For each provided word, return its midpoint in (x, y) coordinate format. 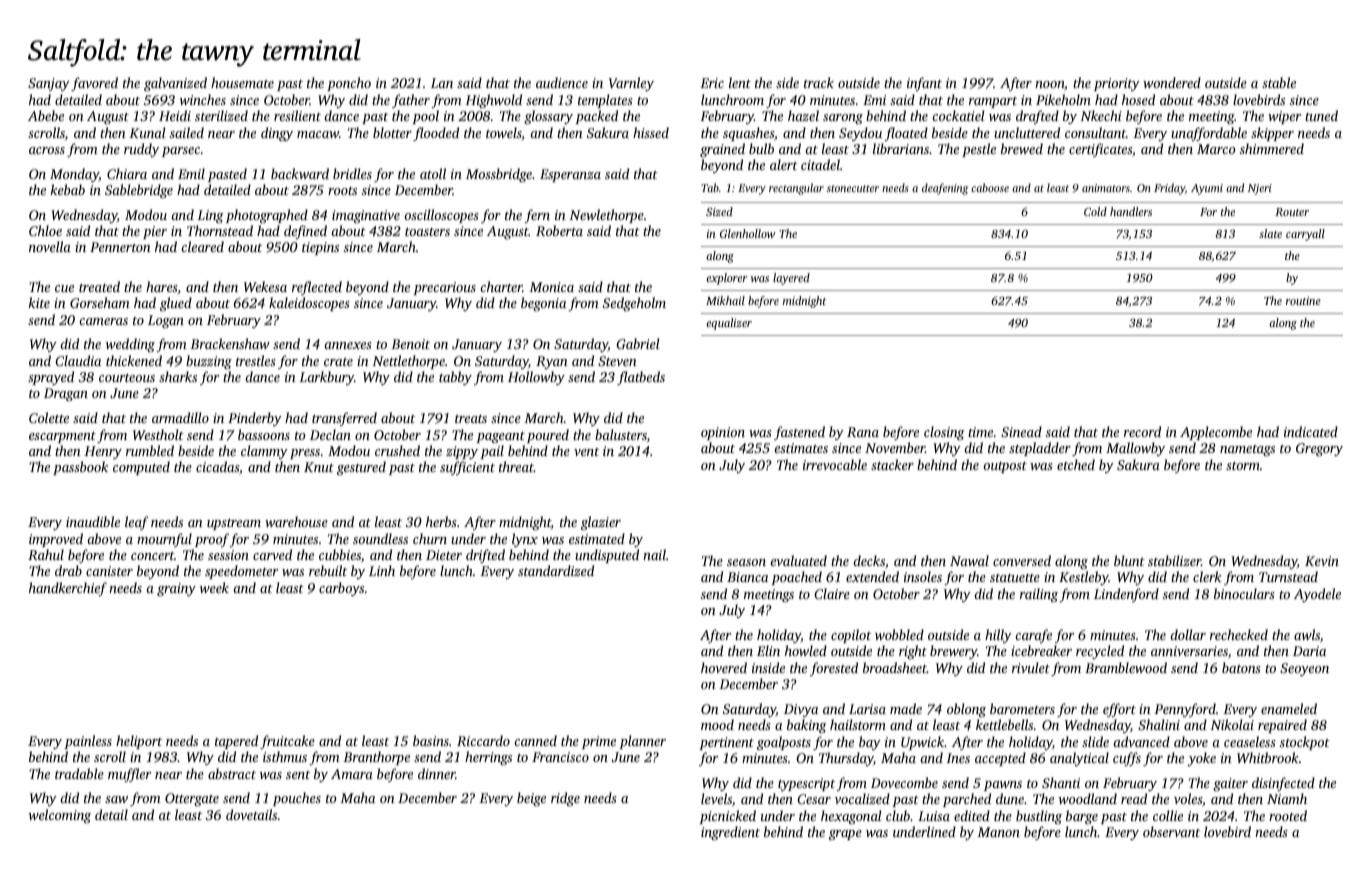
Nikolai (1232, 724)
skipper (1272, 134)
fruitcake (287, 742)
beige (531, 799)
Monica (551, 287)
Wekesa (265, 286)
